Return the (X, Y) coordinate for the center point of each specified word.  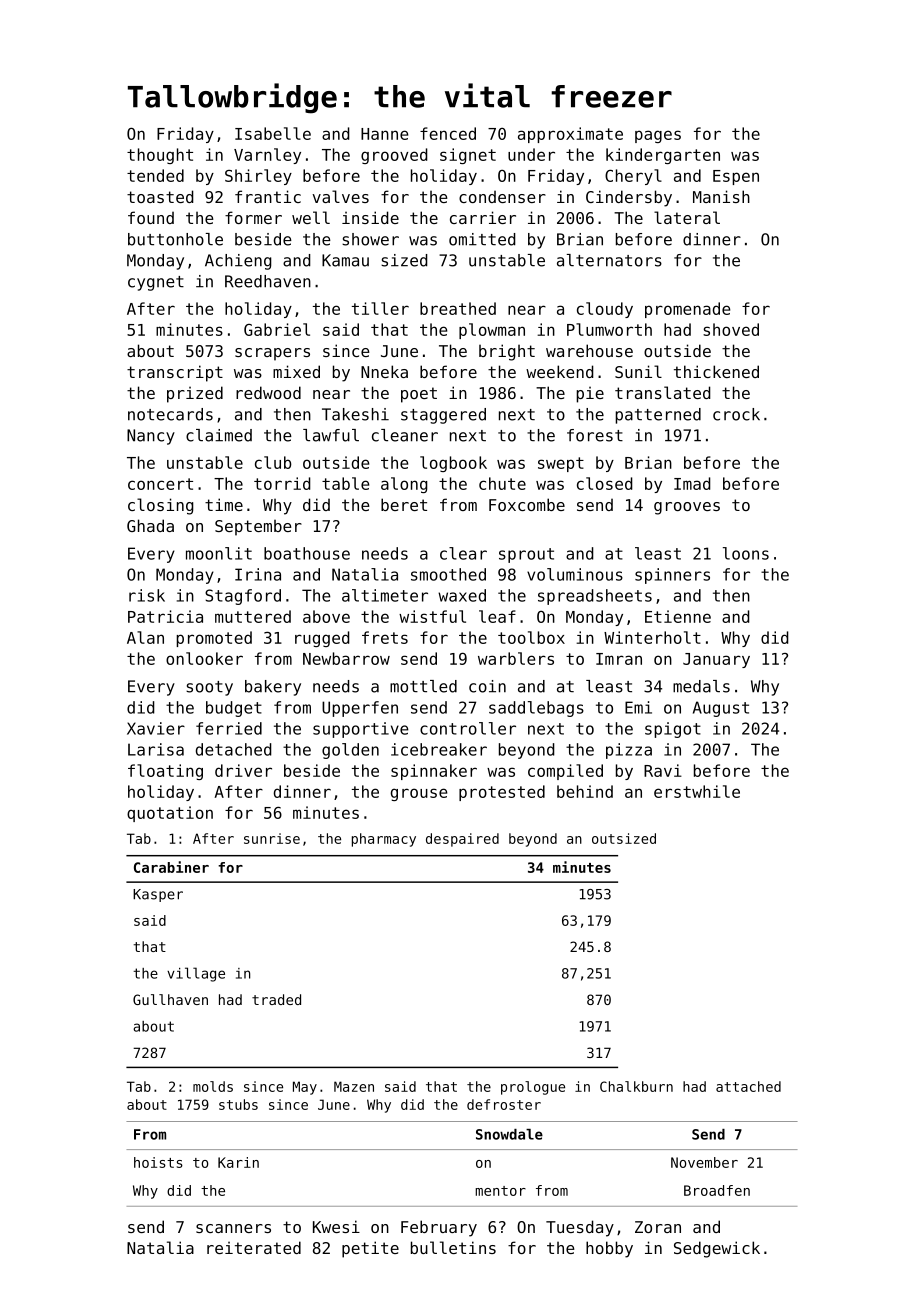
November (704, 1162)
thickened (716, 371)
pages (658, 136)
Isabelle (273, 133)
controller (468, 728)
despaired (462, 840)
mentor (500, 1191)
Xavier (156, 728)
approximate (570, 135)
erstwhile (697, 791)
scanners (233, 1228)
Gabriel (277, 329)
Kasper (158, 895)
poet (419, 395)
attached (748, 1086)
